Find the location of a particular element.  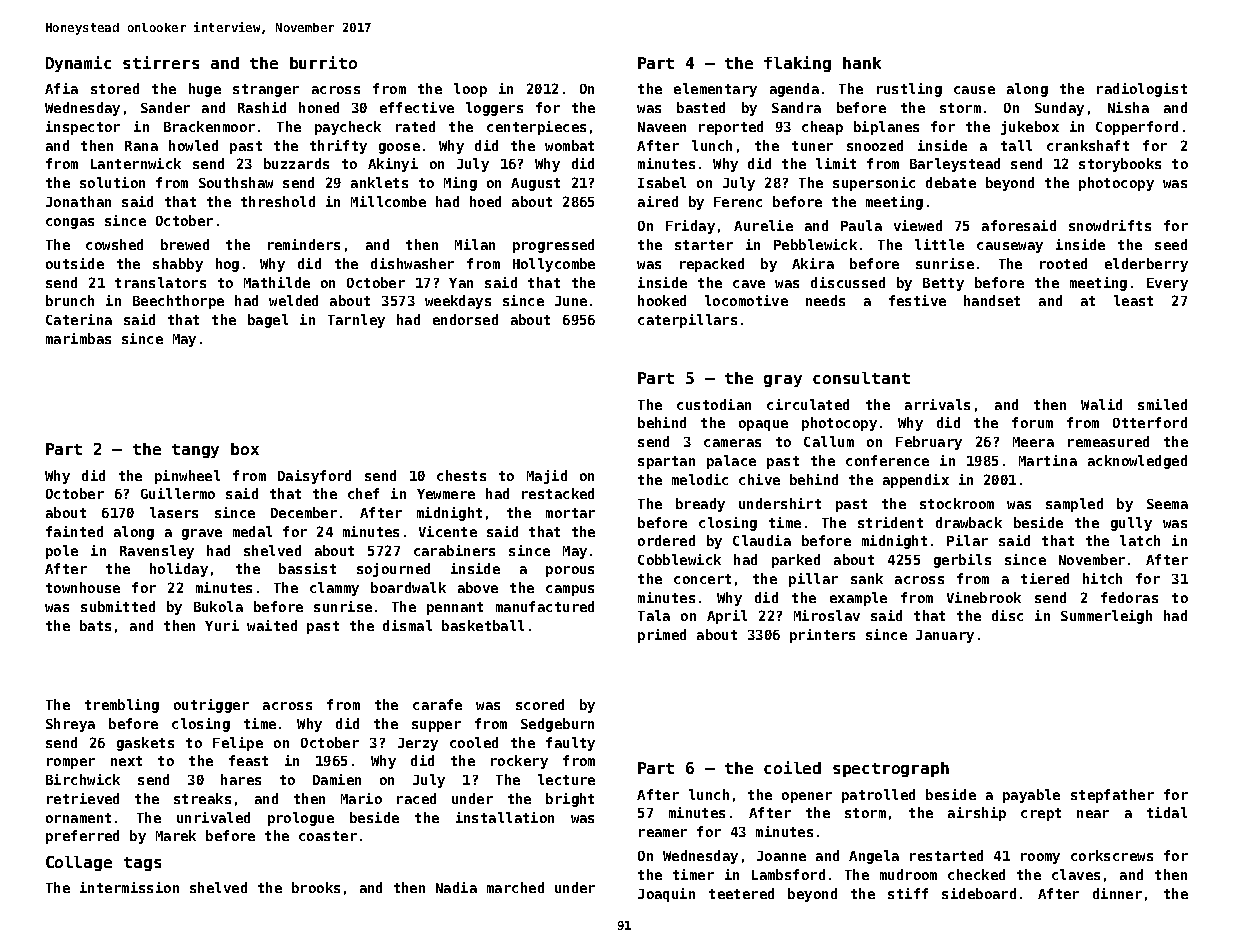

cheap is located at coordinates (822, 128).
